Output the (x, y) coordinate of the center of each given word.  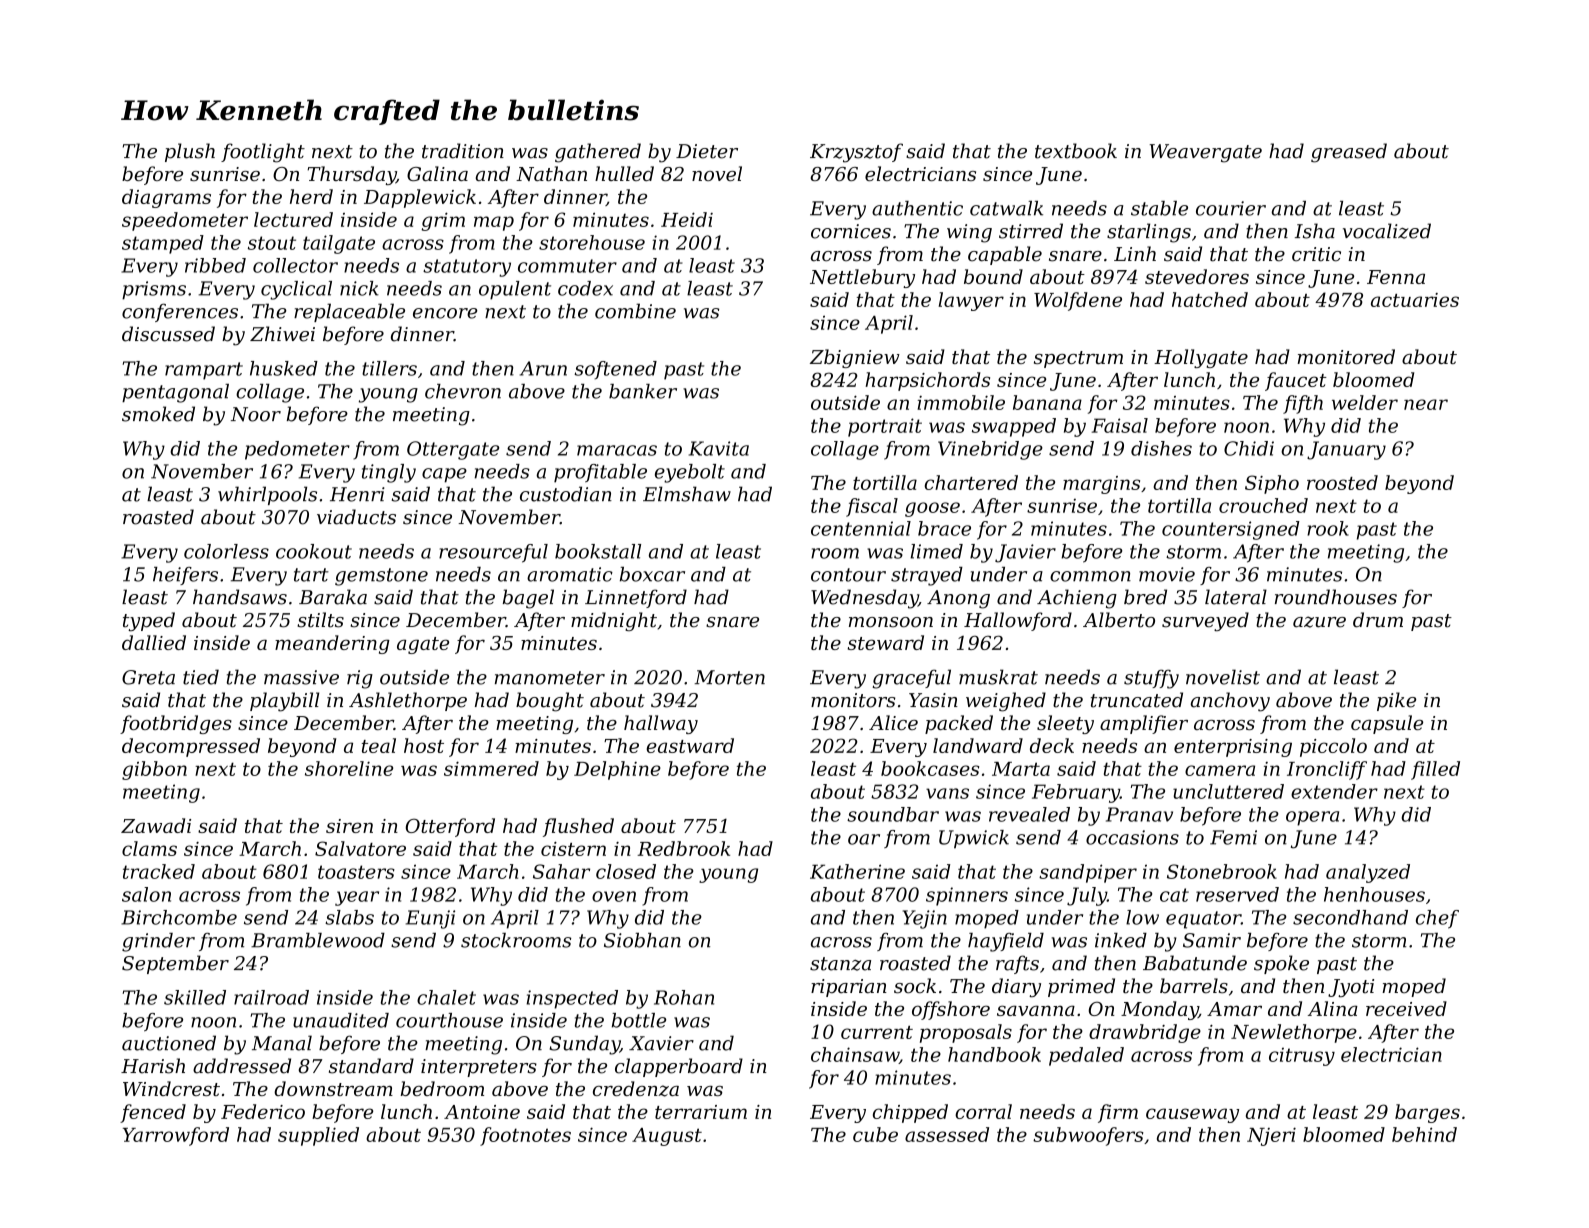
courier (1231, 208)
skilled (195, 997)
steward (885, 642)
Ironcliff (1327, 770)
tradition (463, 151)
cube (875, 1134)
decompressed (191, 747)
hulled (624, 173)
